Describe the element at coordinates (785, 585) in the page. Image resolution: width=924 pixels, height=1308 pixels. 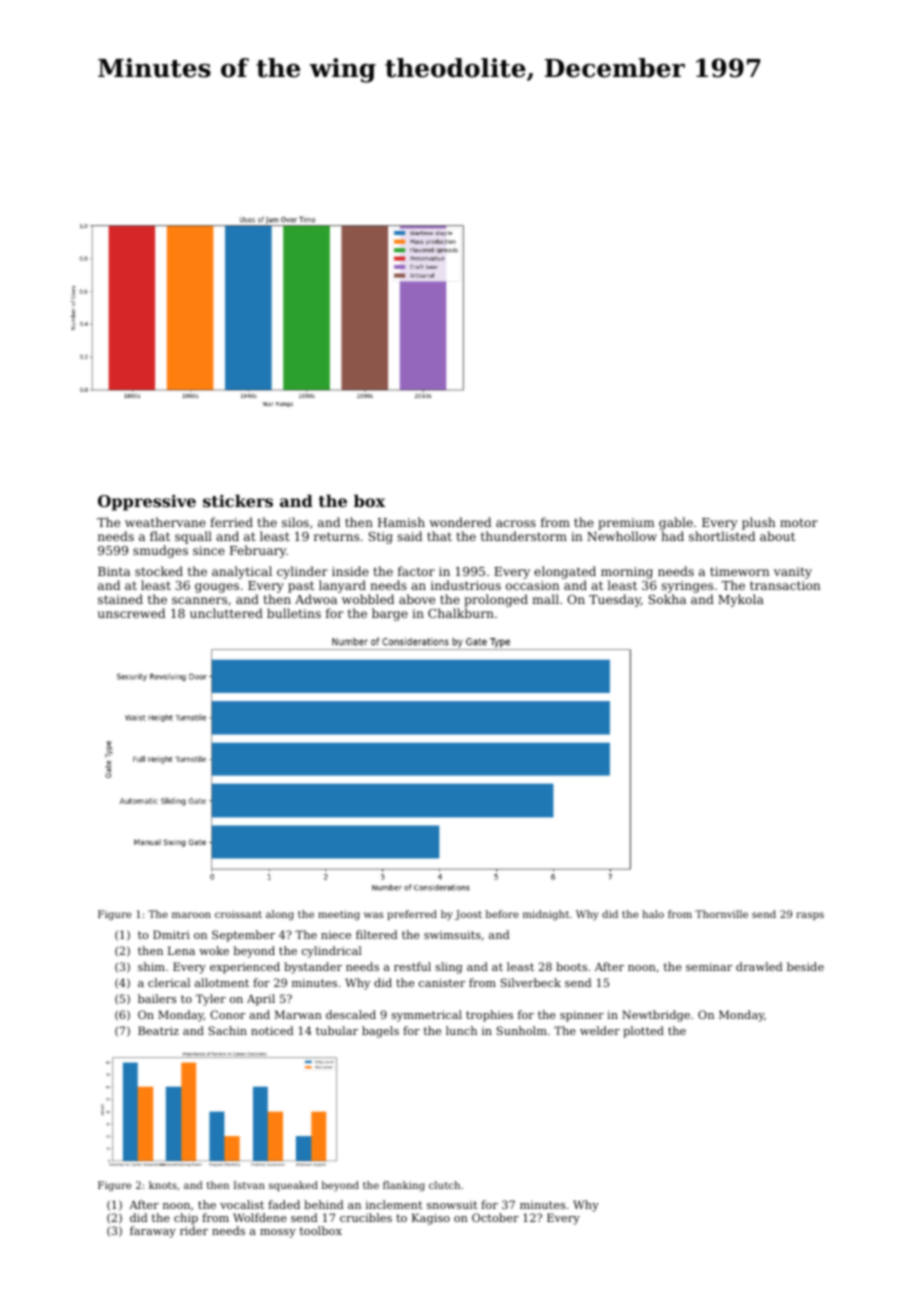
I see `transaction` at that location.
